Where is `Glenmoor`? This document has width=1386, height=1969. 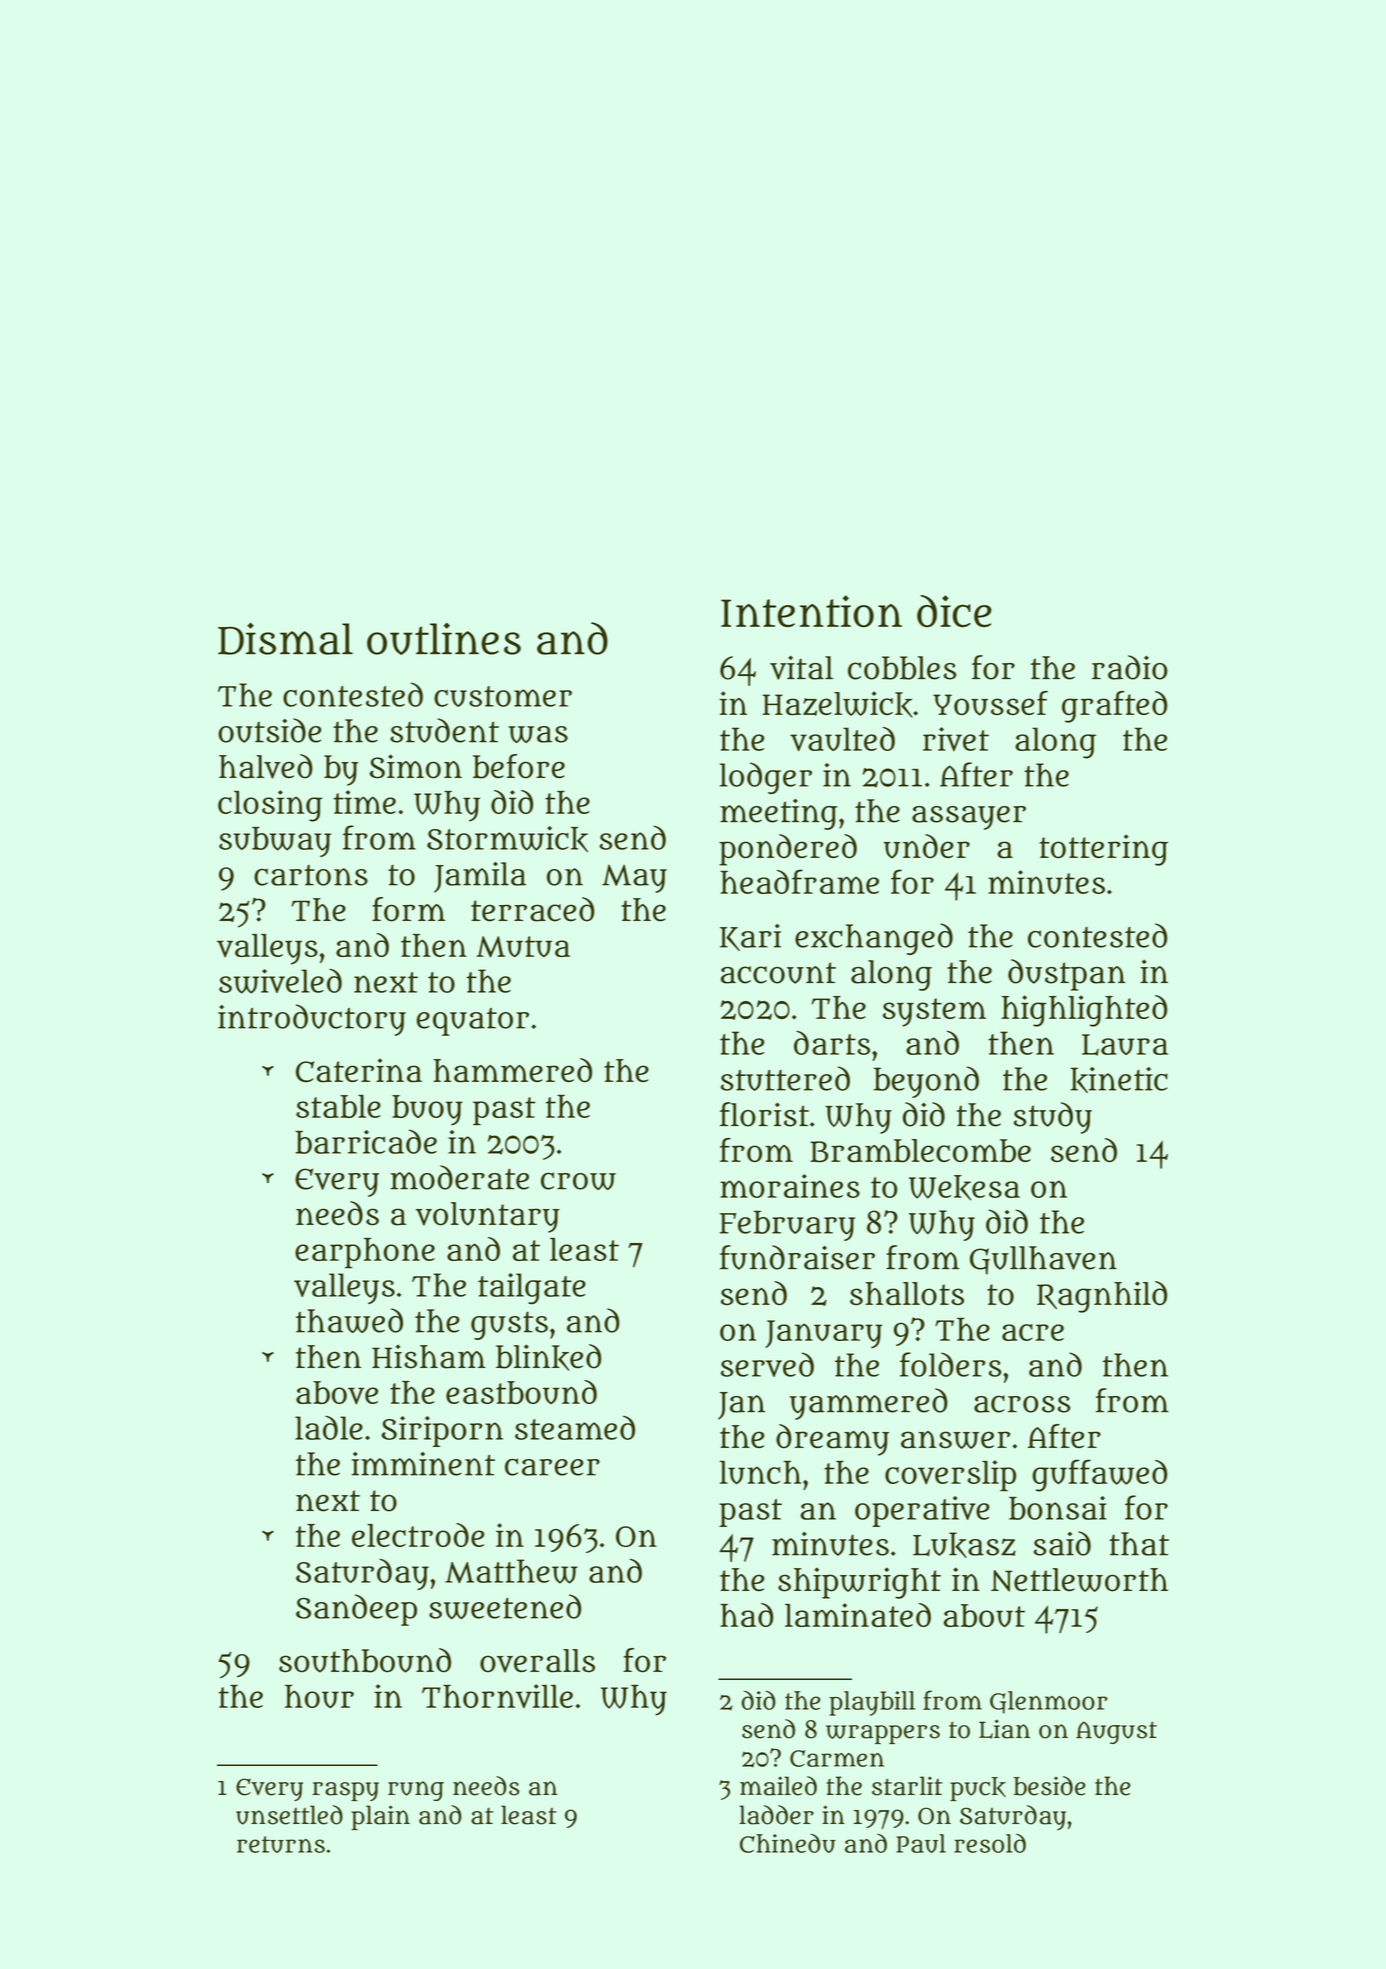
Glenmoor is located at coordinates (1049, 1702).
